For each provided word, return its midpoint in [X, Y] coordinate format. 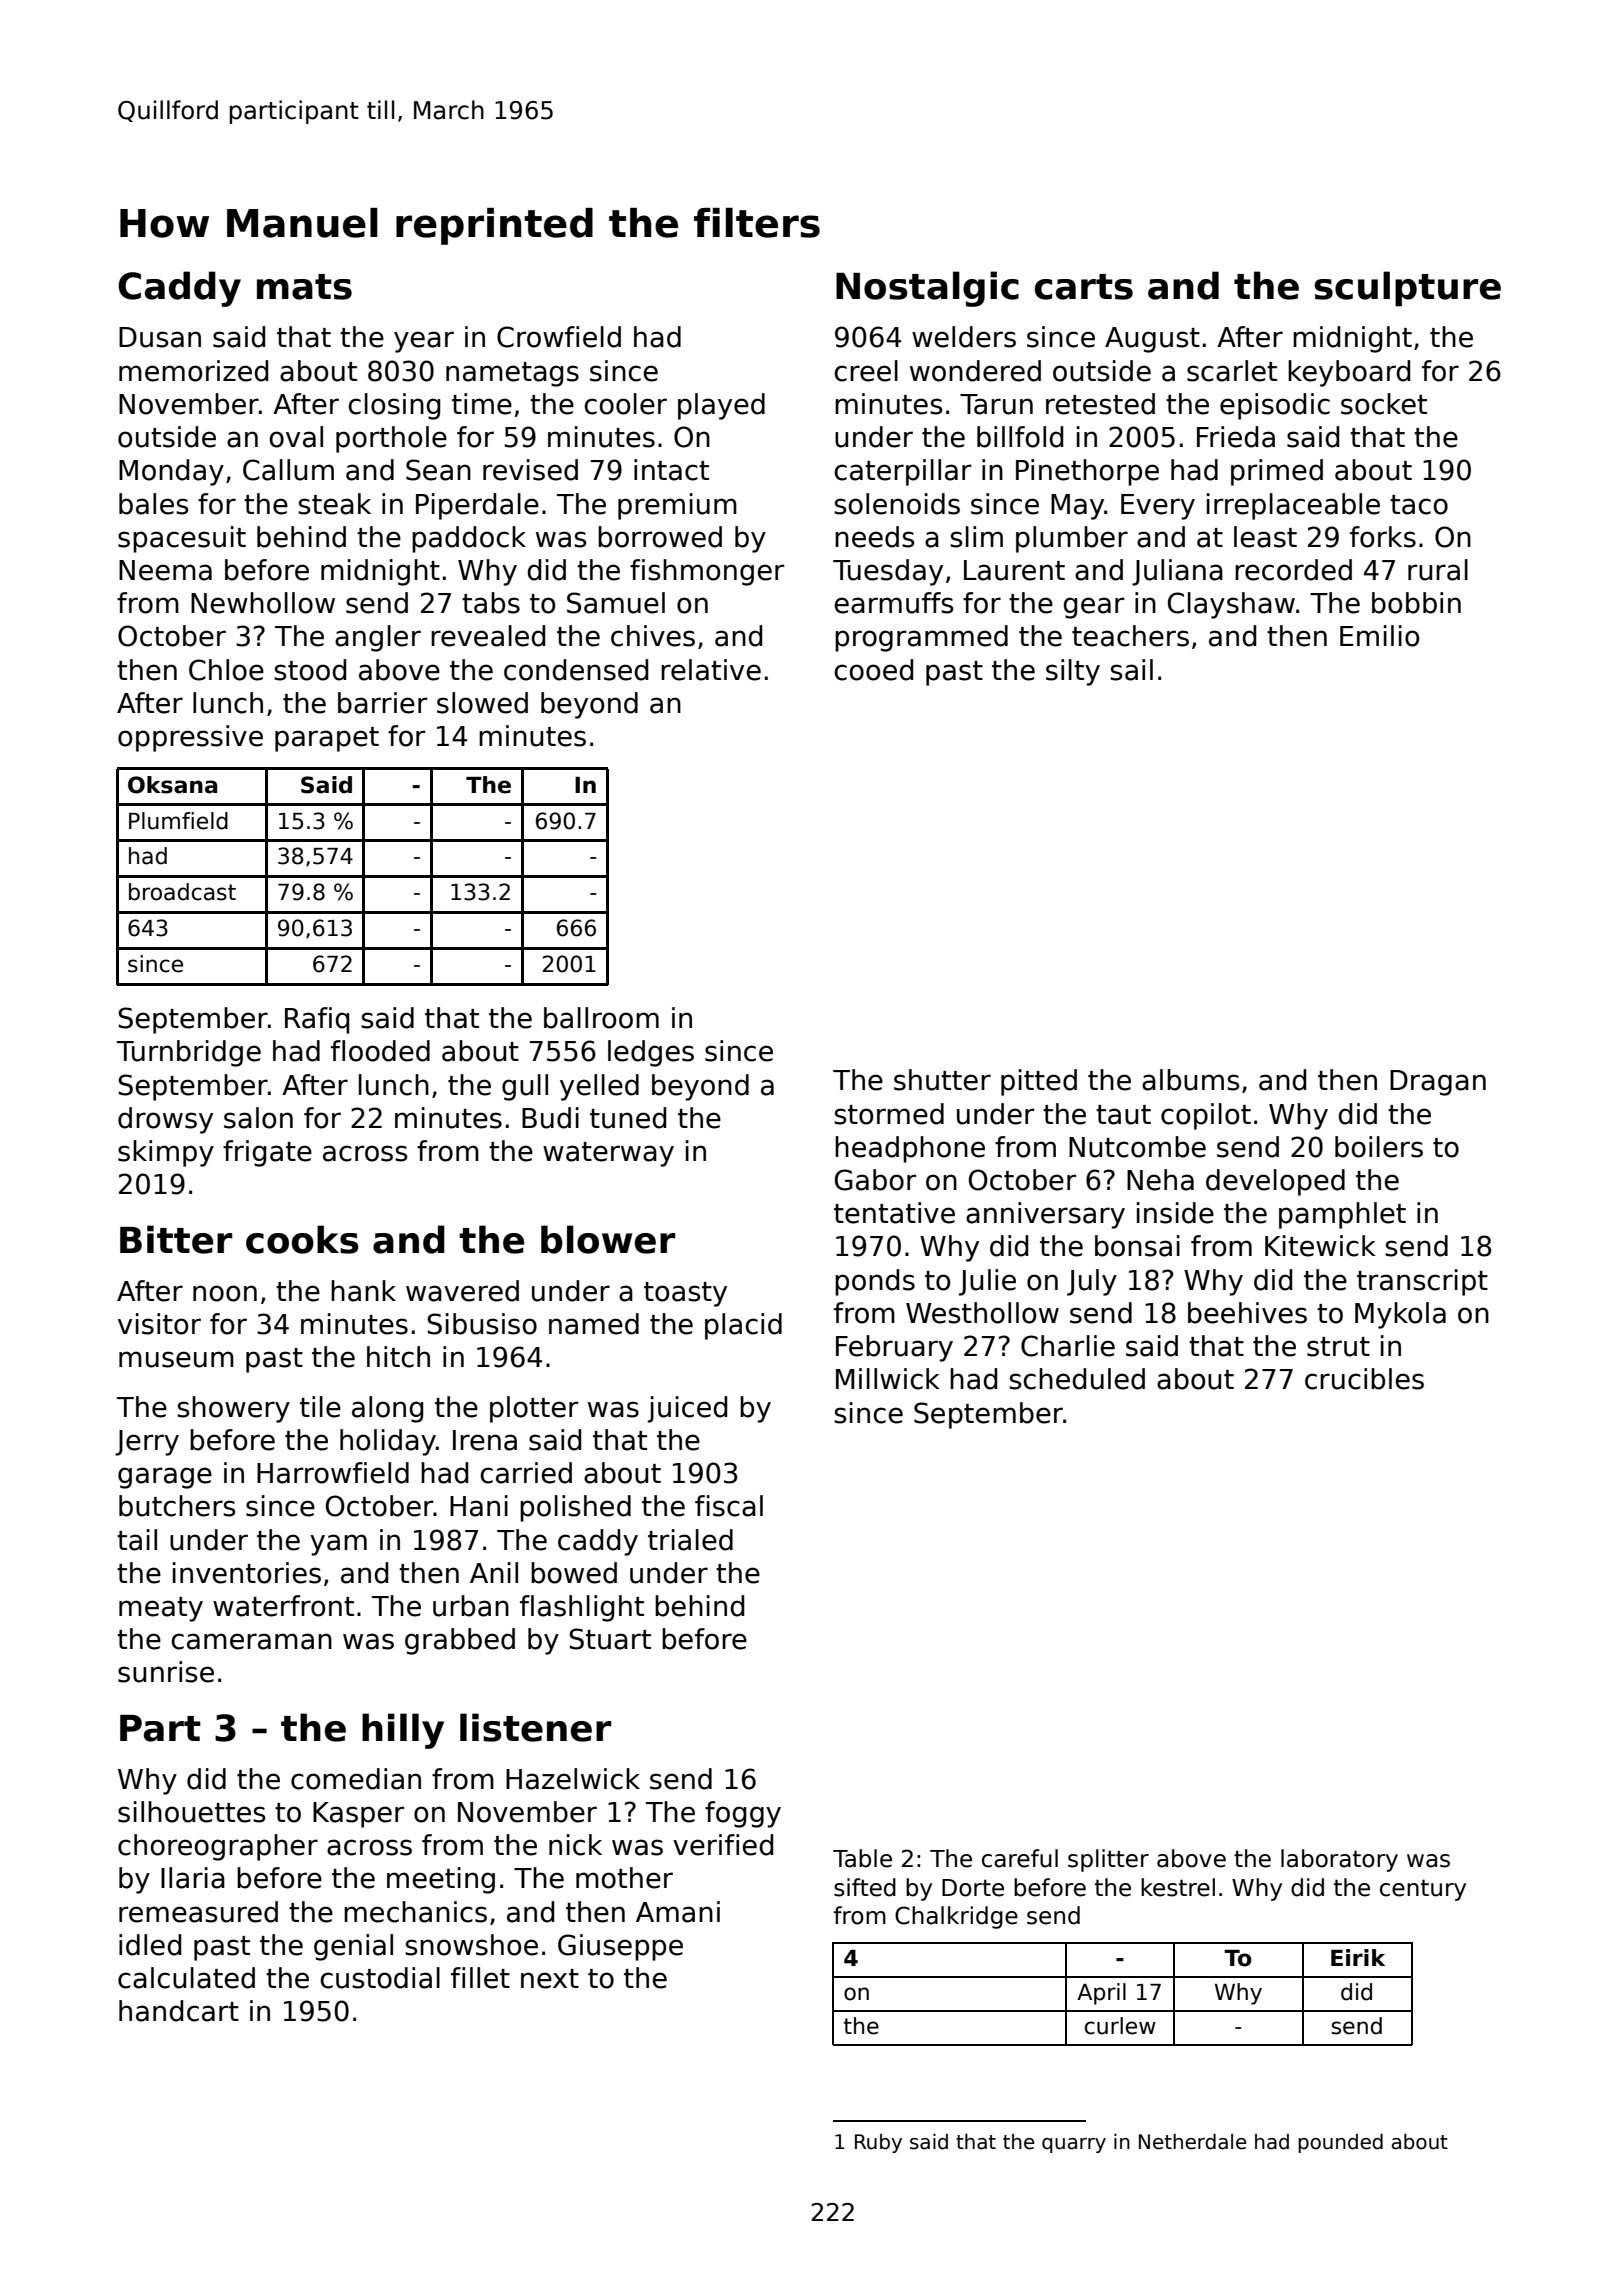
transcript [1422, 1282]
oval [296, 437]
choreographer [218, 1847]
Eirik [1358, 1957]
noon [225, 1293]
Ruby [878, 2143]
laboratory [1339, 1860]
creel [866, 371]
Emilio [1379, 636]
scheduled [1077, 1379]
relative [711, 670]
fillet [480, 1978]
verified [723, 1845]
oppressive [190, 738]
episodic [1275, 406]
